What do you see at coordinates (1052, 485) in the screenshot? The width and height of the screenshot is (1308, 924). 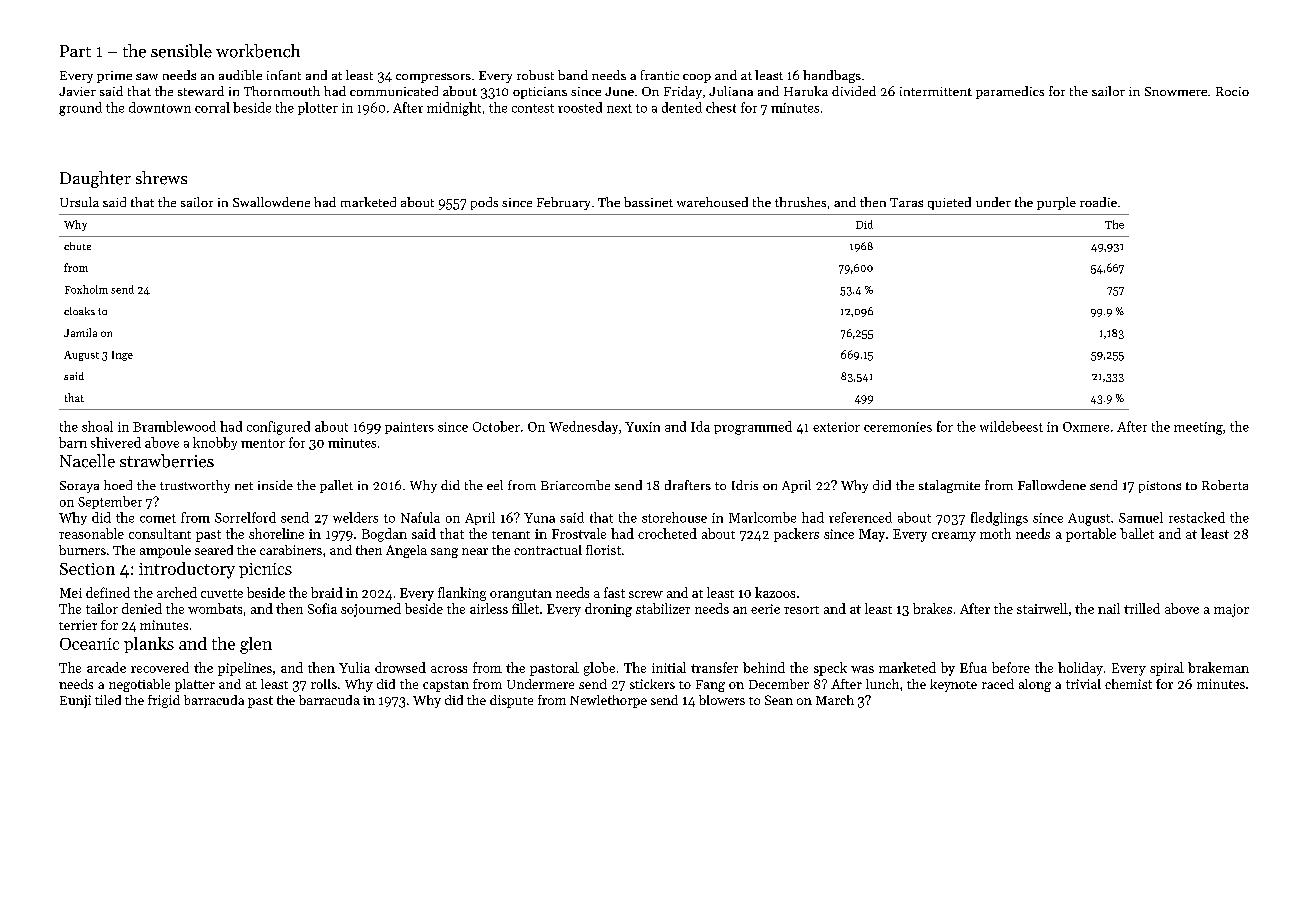 I see `Fallowdene` at bounding box center [1052, 485].
